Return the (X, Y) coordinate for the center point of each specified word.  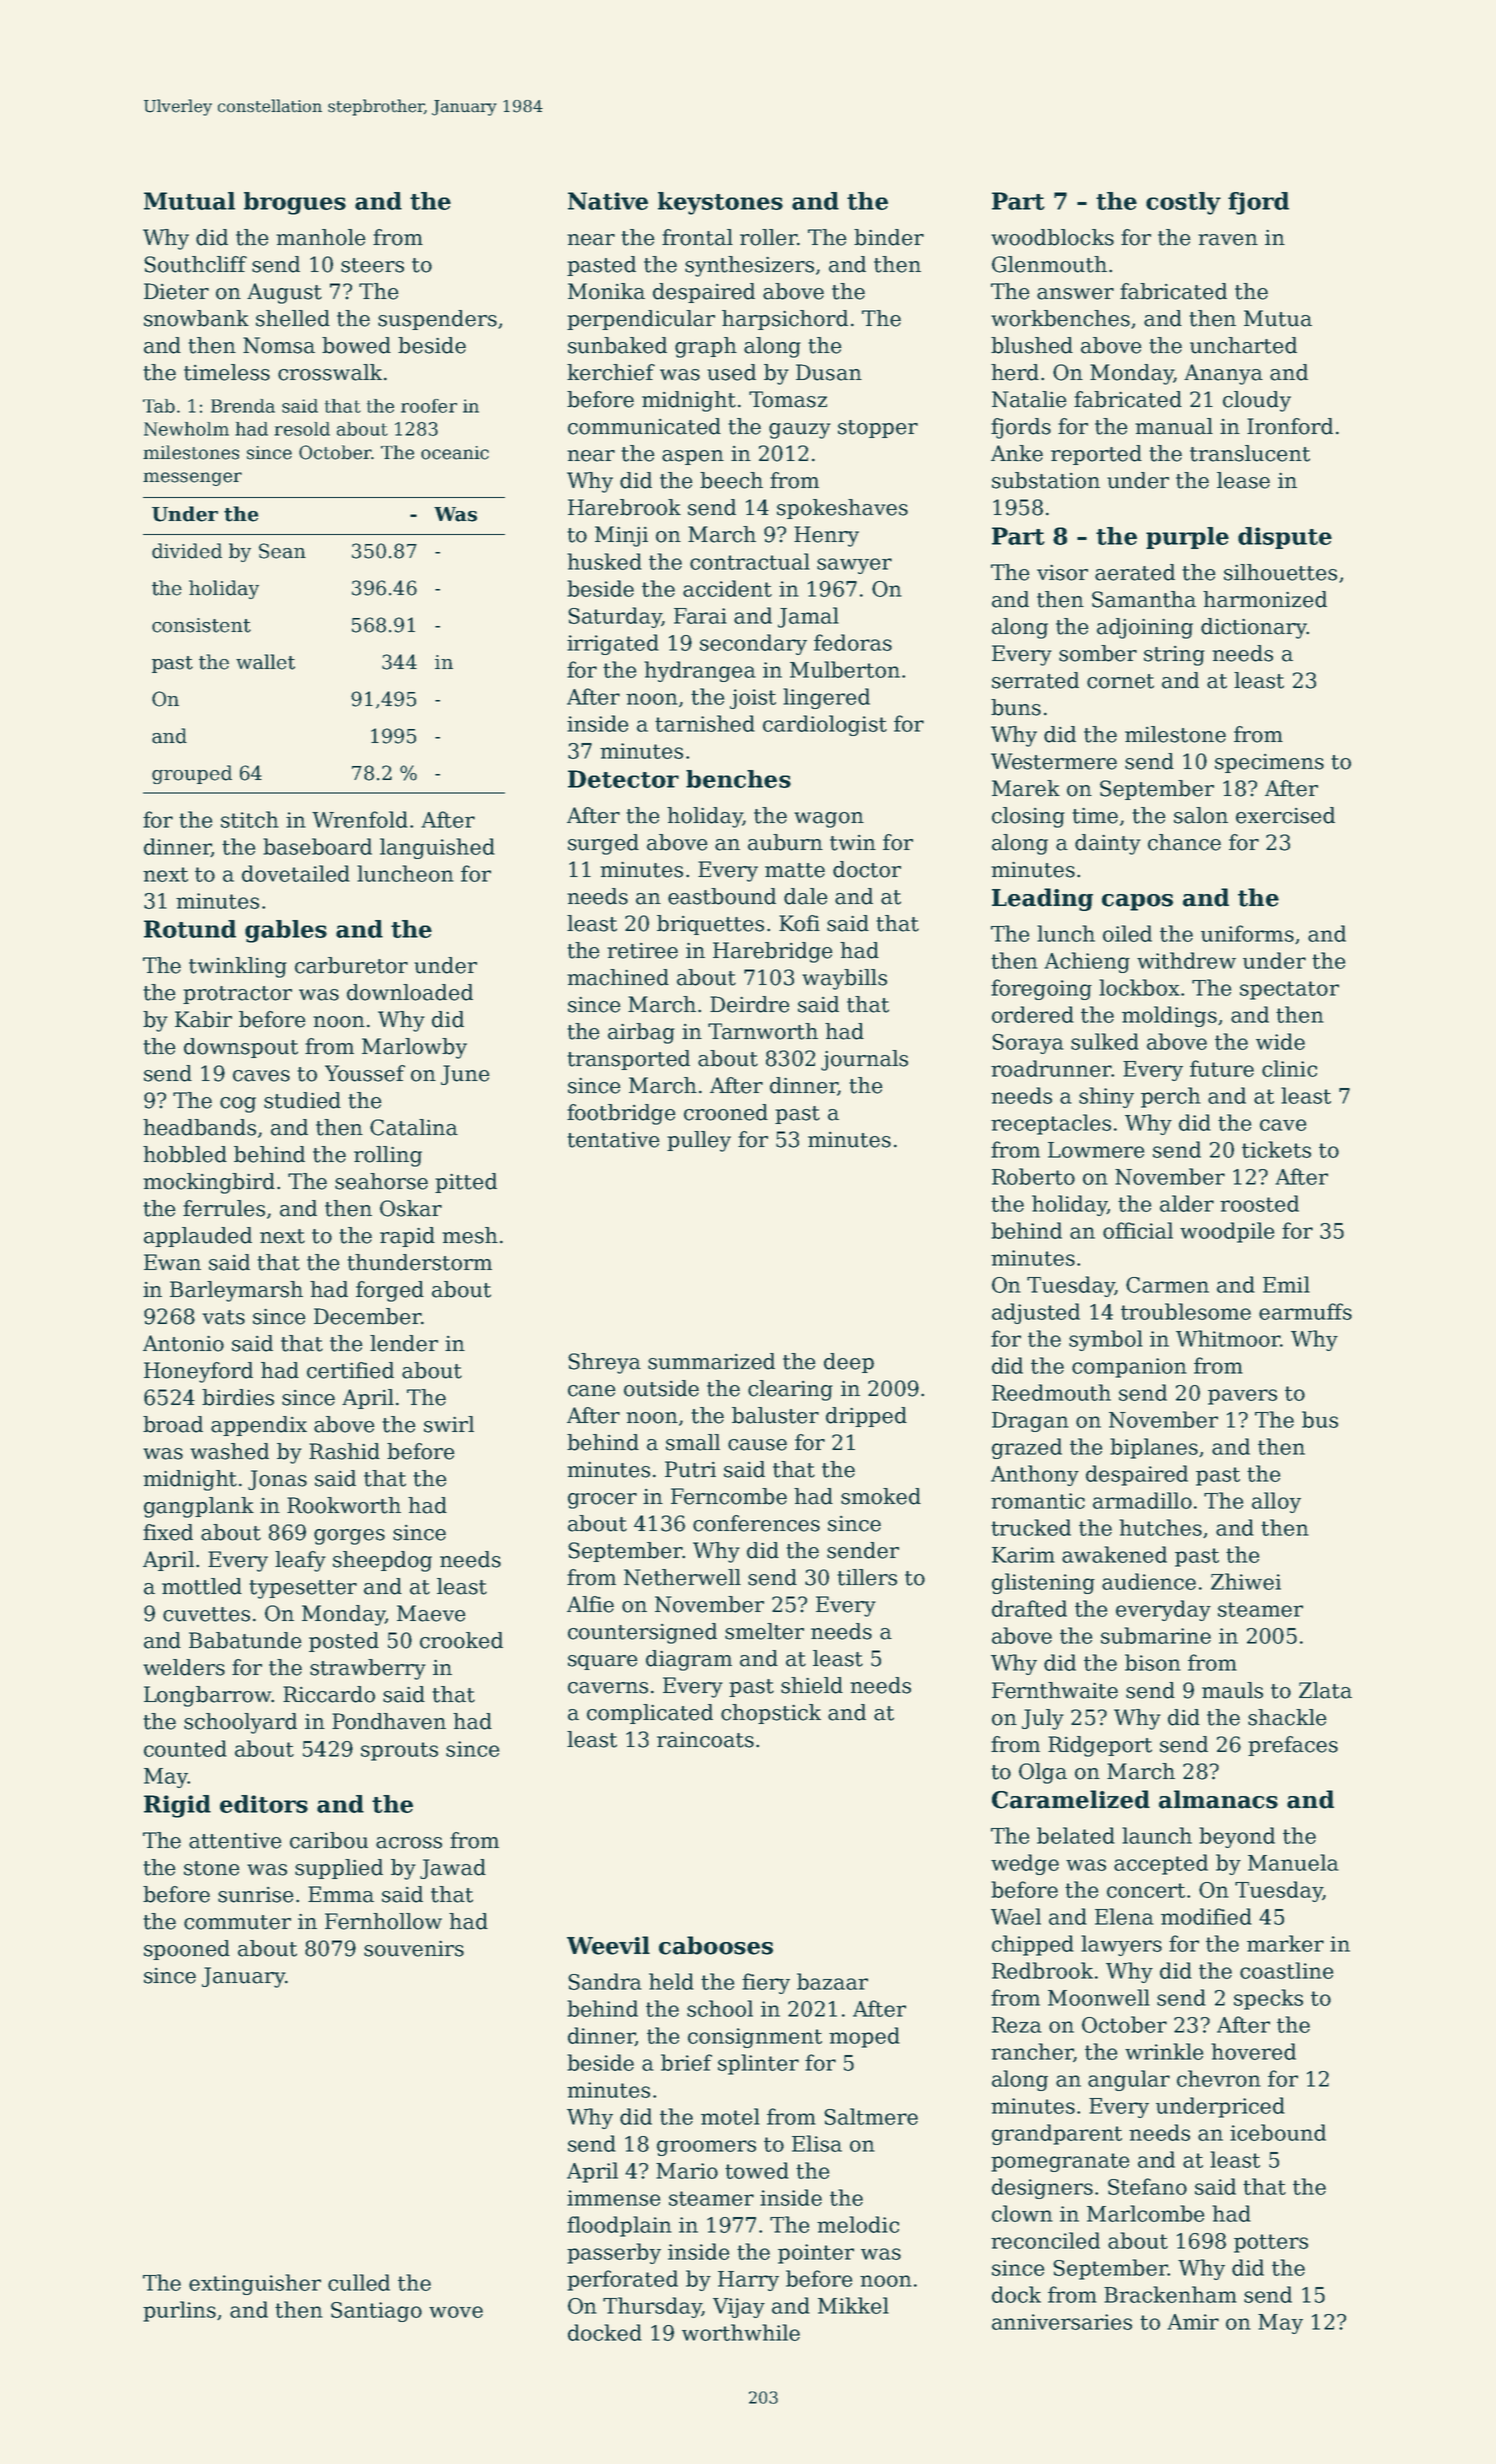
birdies (238, 1397)
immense (613, 2198)
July (1043, 1719)
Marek (1026, 788)
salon (1201, 815)
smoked (881, 1496)
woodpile (1227, 1232)
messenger (192, 479)
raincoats (705, 1740)
